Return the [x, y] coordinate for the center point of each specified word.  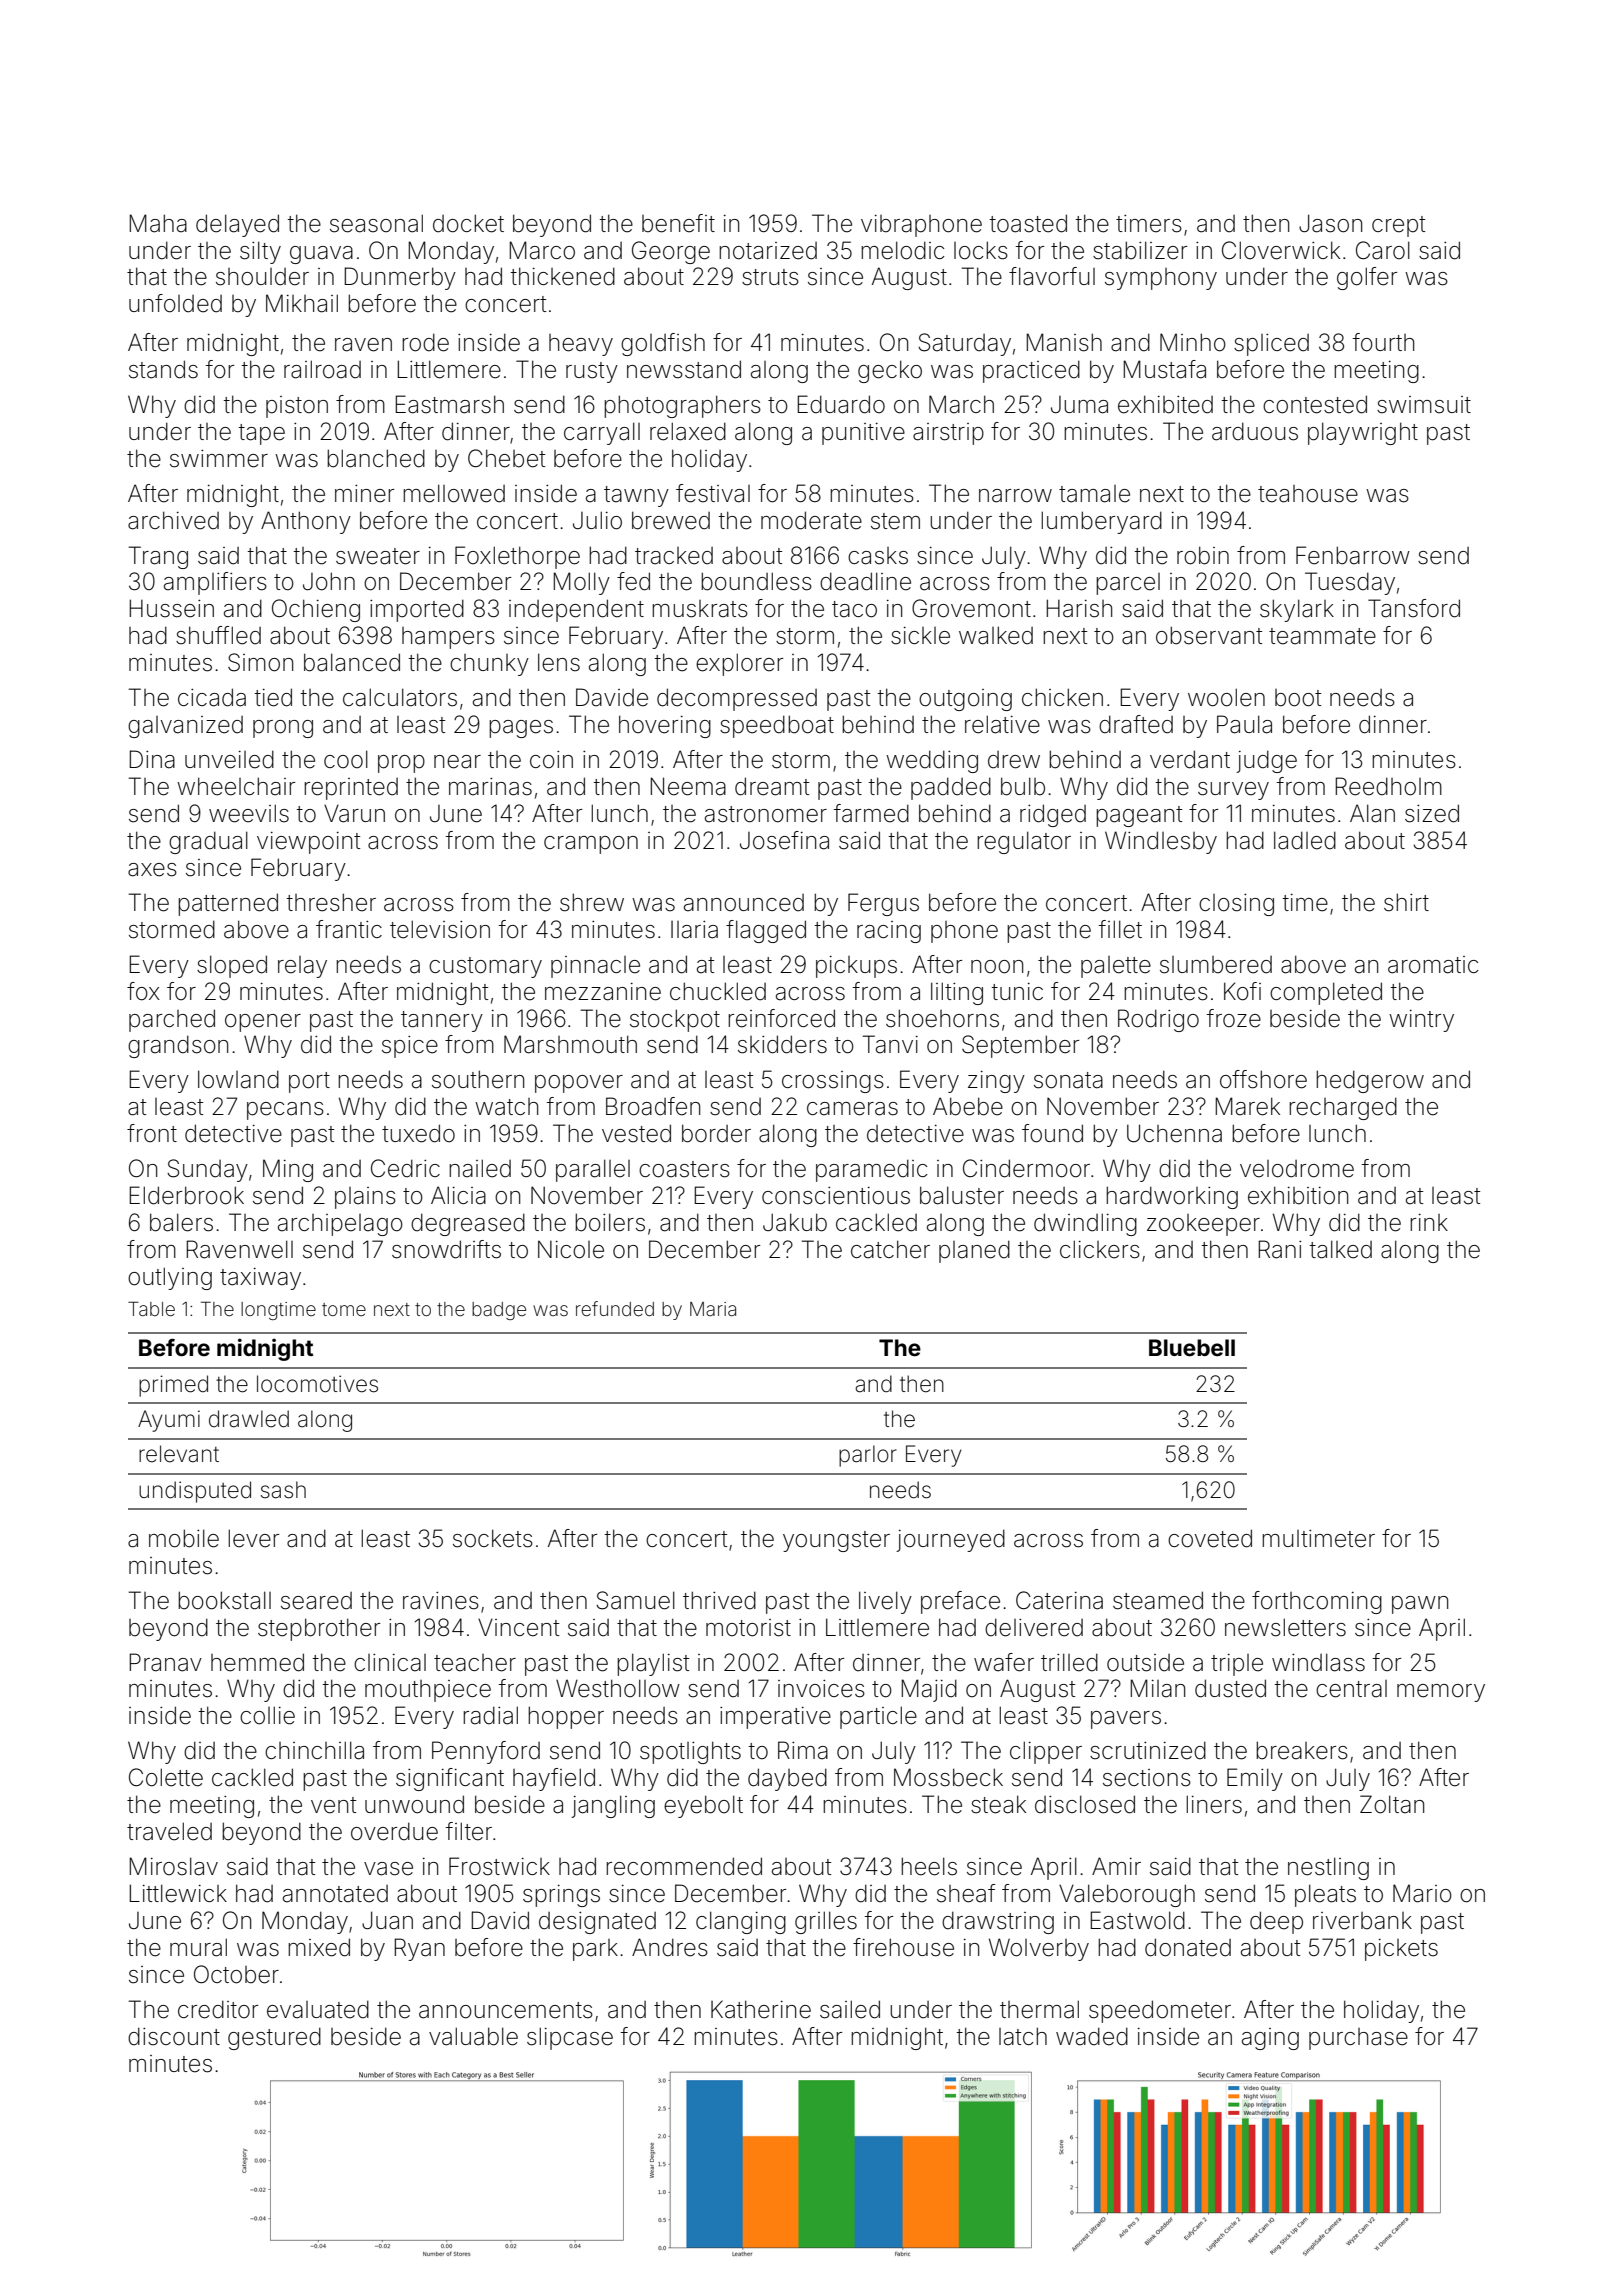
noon [997, 967]
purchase [1358, 2039]
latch [1023, 2036]
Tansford [1414, 608]
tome [344, 1309]
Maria [713, 1309]
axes [152, 870]
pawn [1420, 1605]
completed [1326, 993]
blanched [376, 458]
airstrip [948, 434]
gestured [274, 2038]
